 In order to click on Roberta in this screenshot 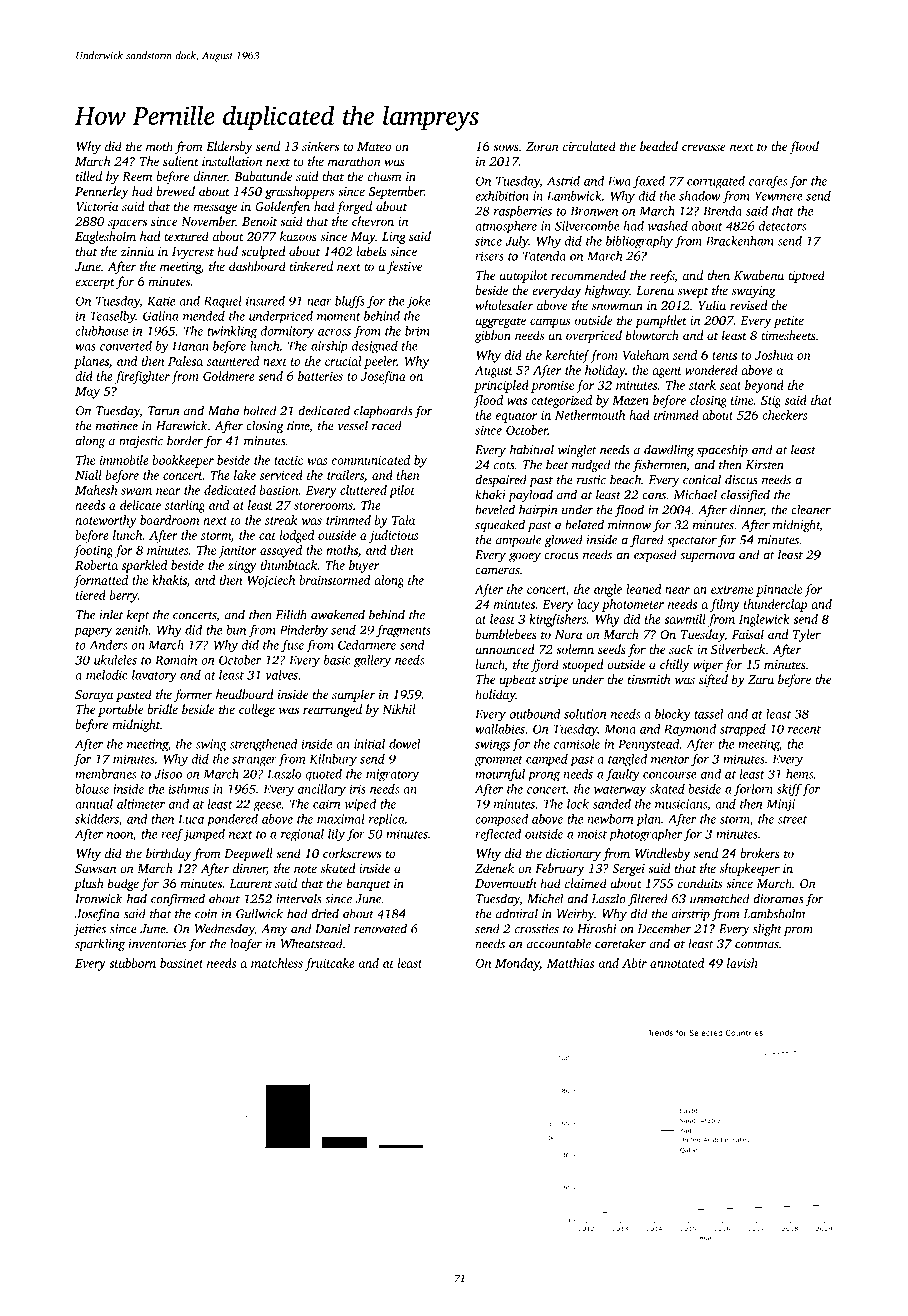, I will do `click(96, 565)`.
